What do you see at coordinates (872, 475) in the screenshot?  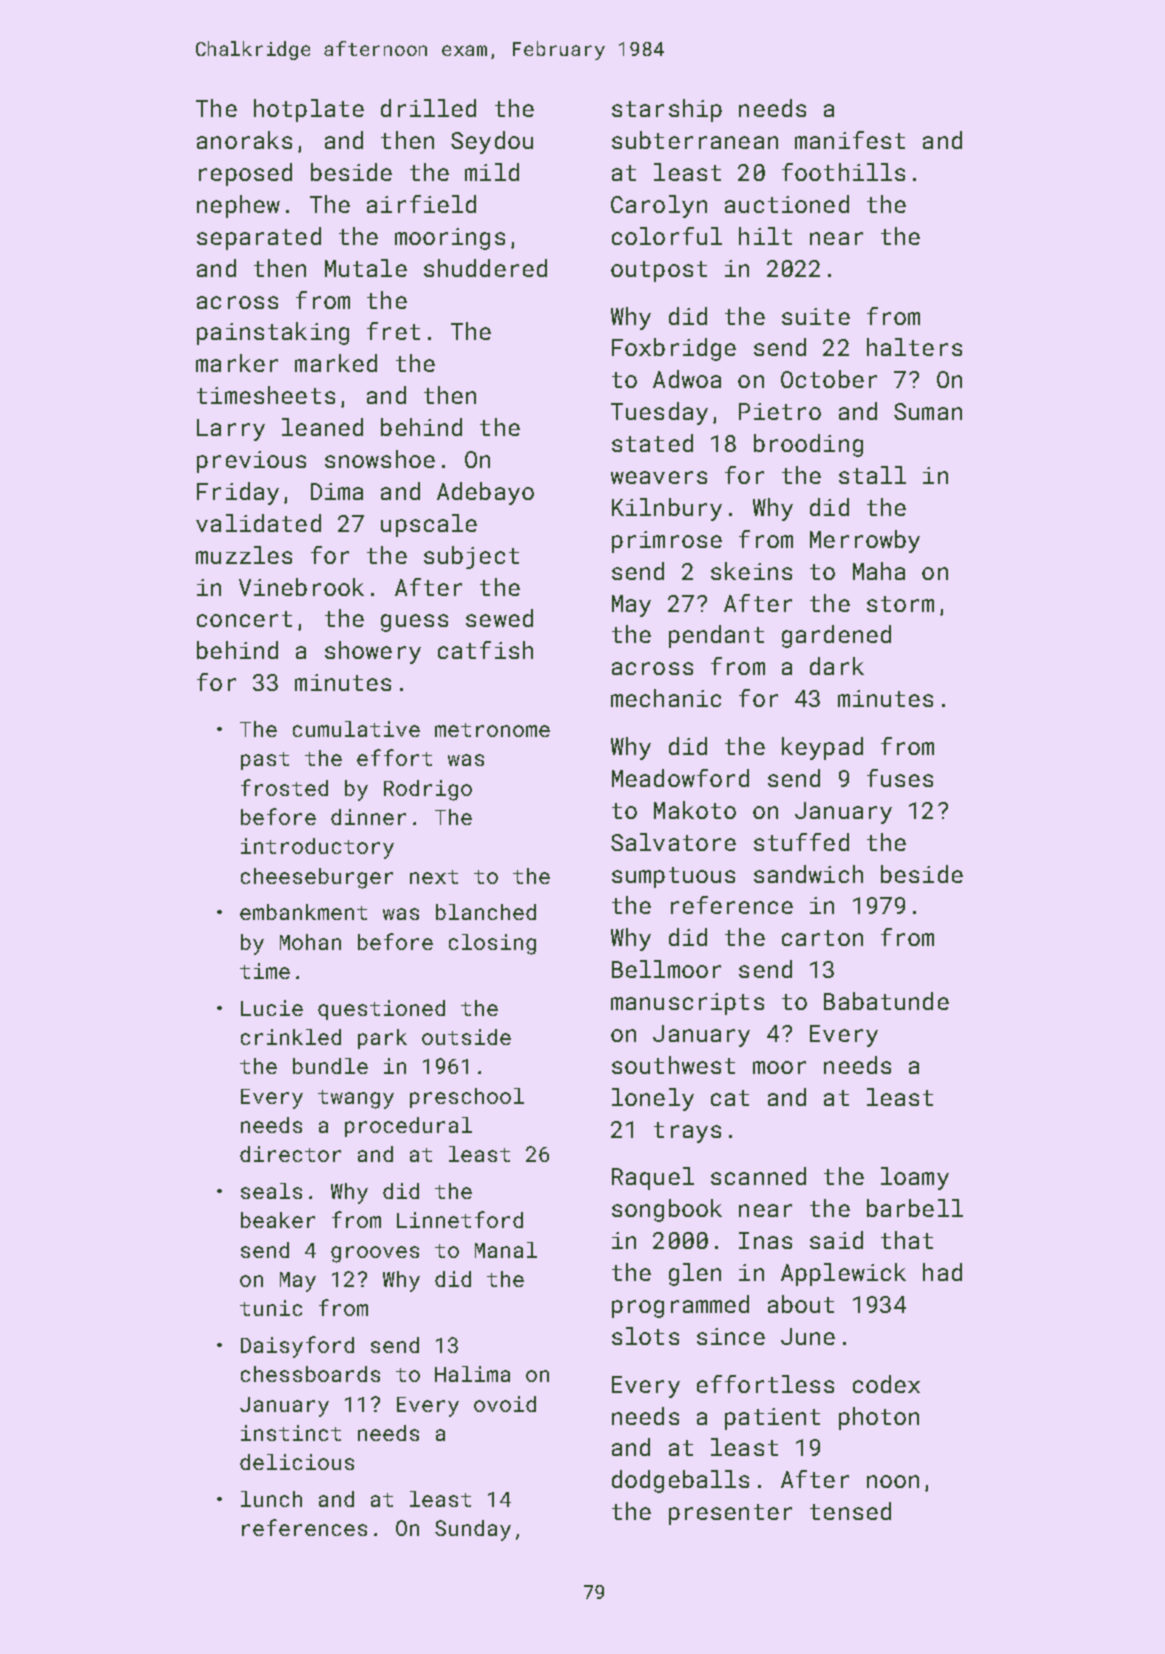 I see `stall` at bounding box center [872, 475].
